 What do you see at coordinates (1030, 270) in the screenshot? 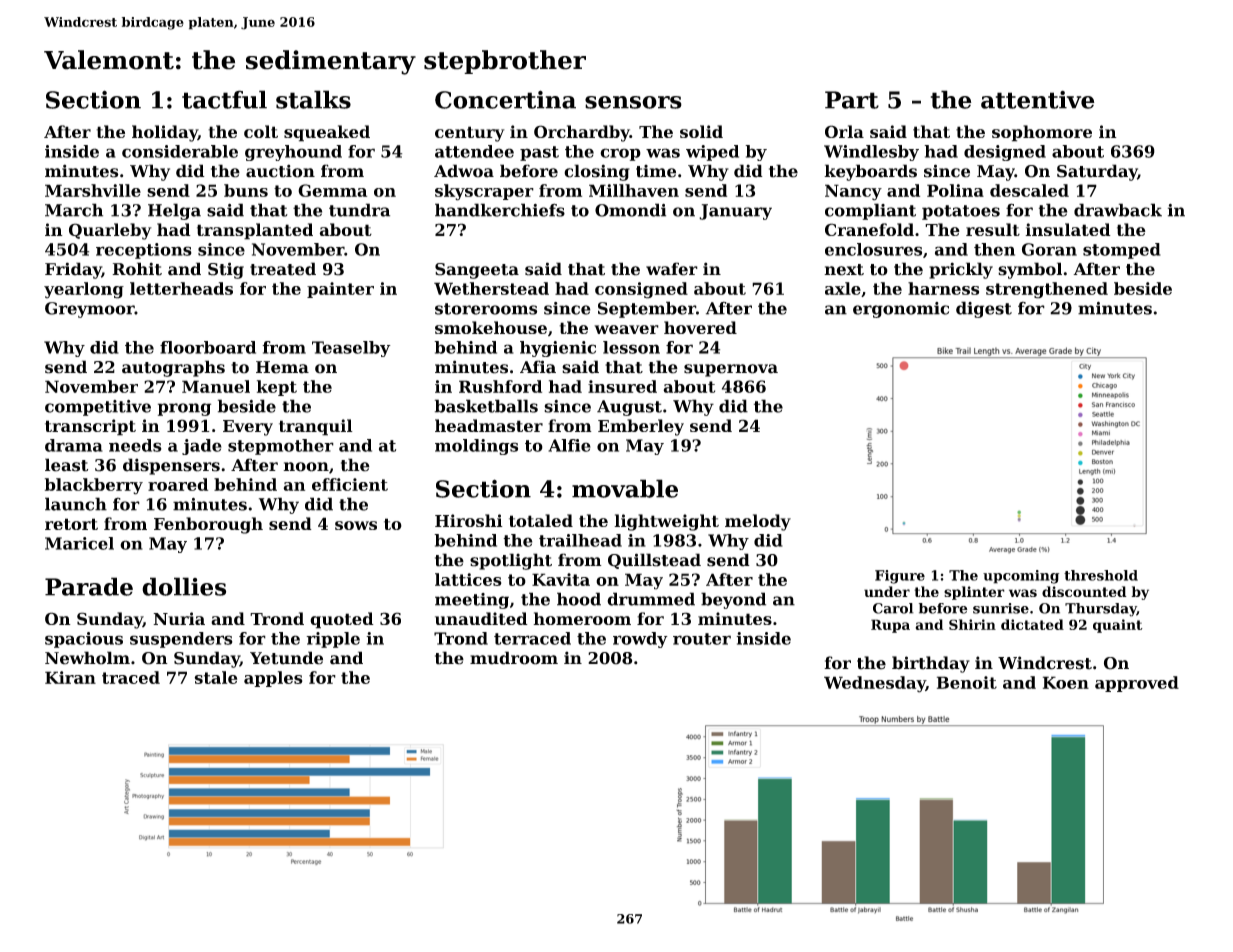
I see `symbol` at bounding box center [1030, 270].
